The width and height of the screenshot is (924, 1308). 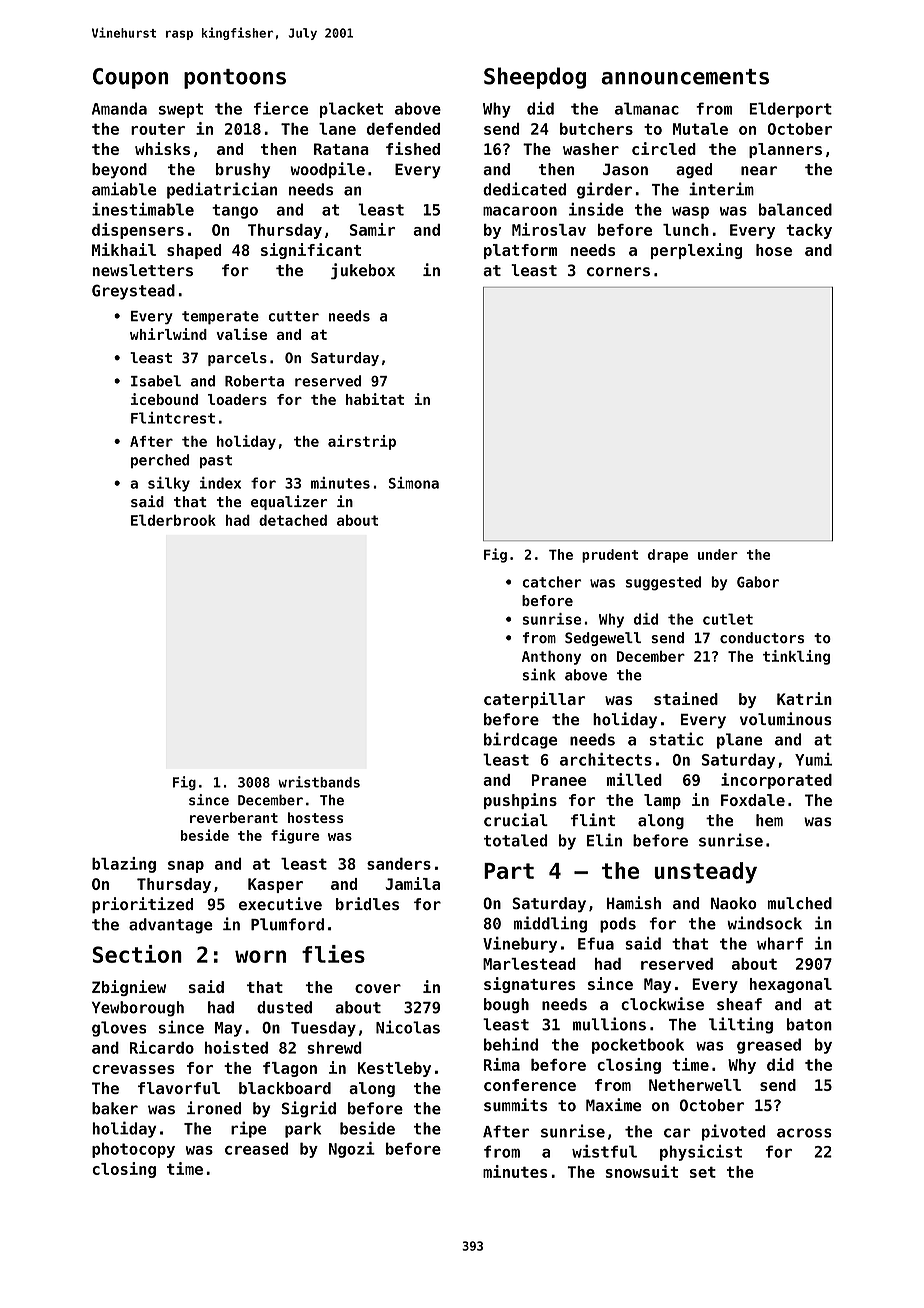 What do you see at coordinates (551, 582) in the screenshot?
I see `catcher` at bounding box center [551, 582].
